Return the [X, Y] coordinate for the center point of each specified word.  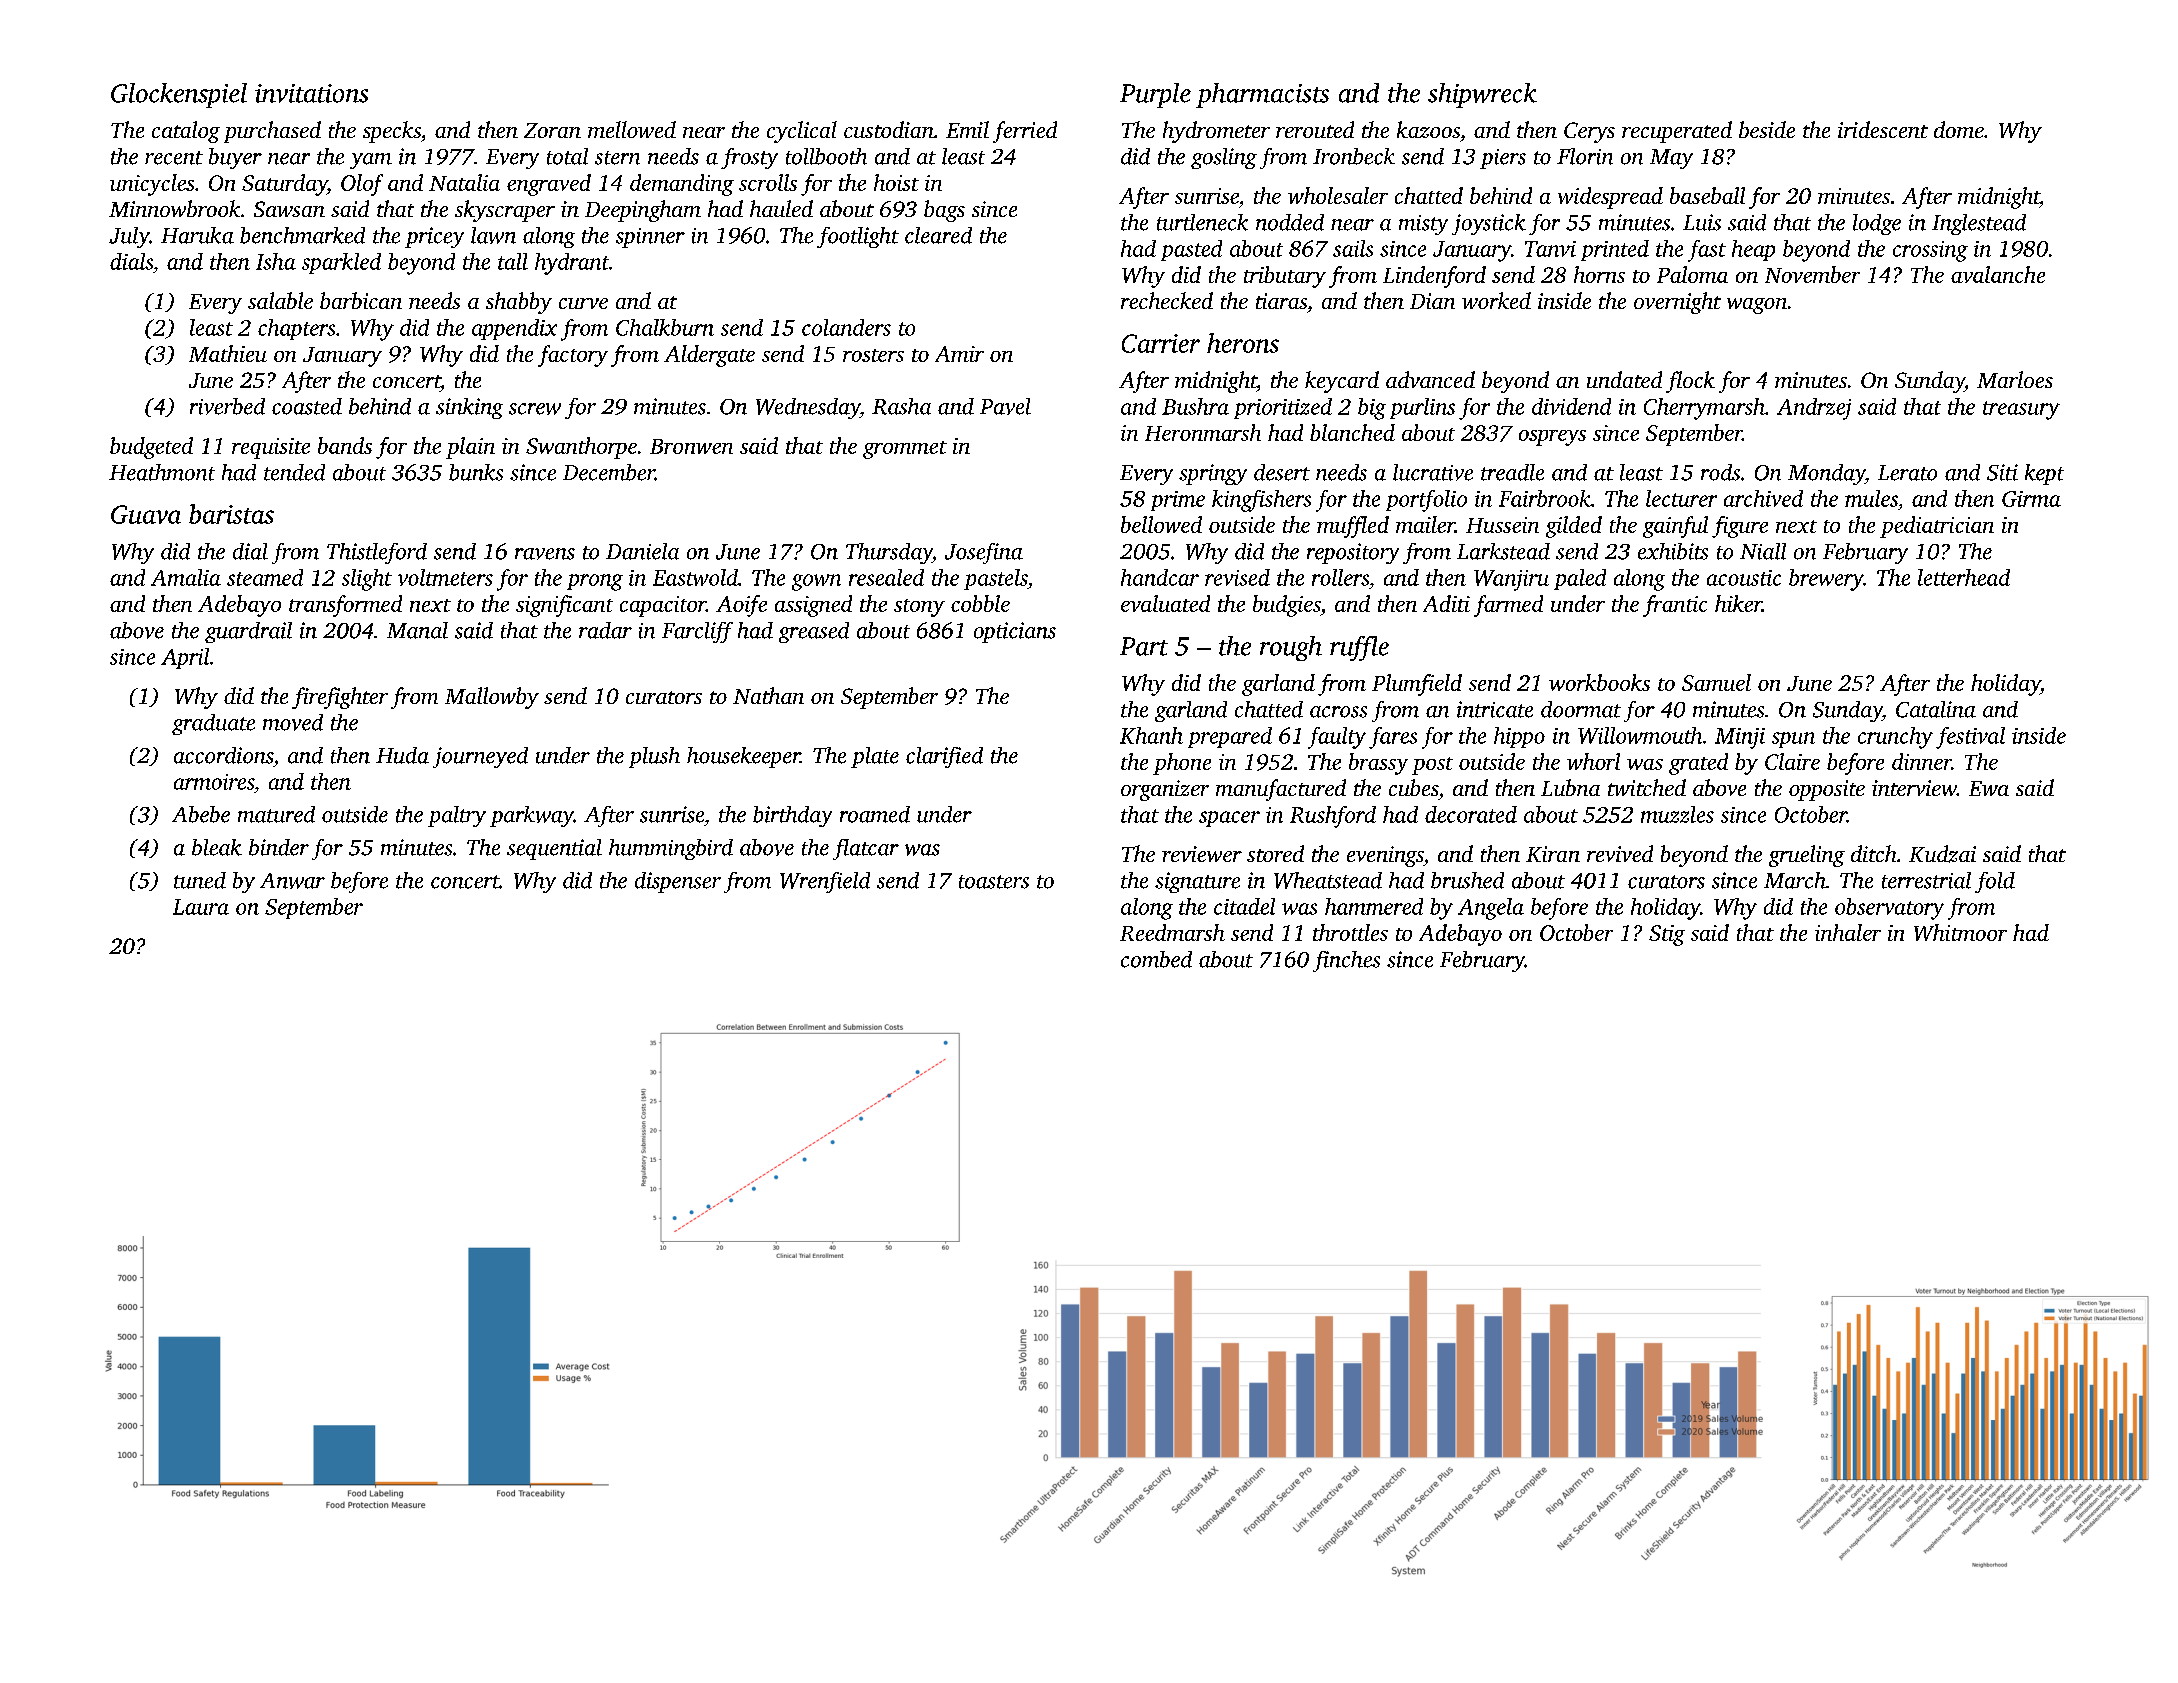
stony [919, 608]
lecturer [1681, 498]
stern [617, 158]
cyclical [802, 132]
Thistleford [377, 553]
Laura [201, 907]
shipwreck [1482, 95]
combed [1156, 959]
